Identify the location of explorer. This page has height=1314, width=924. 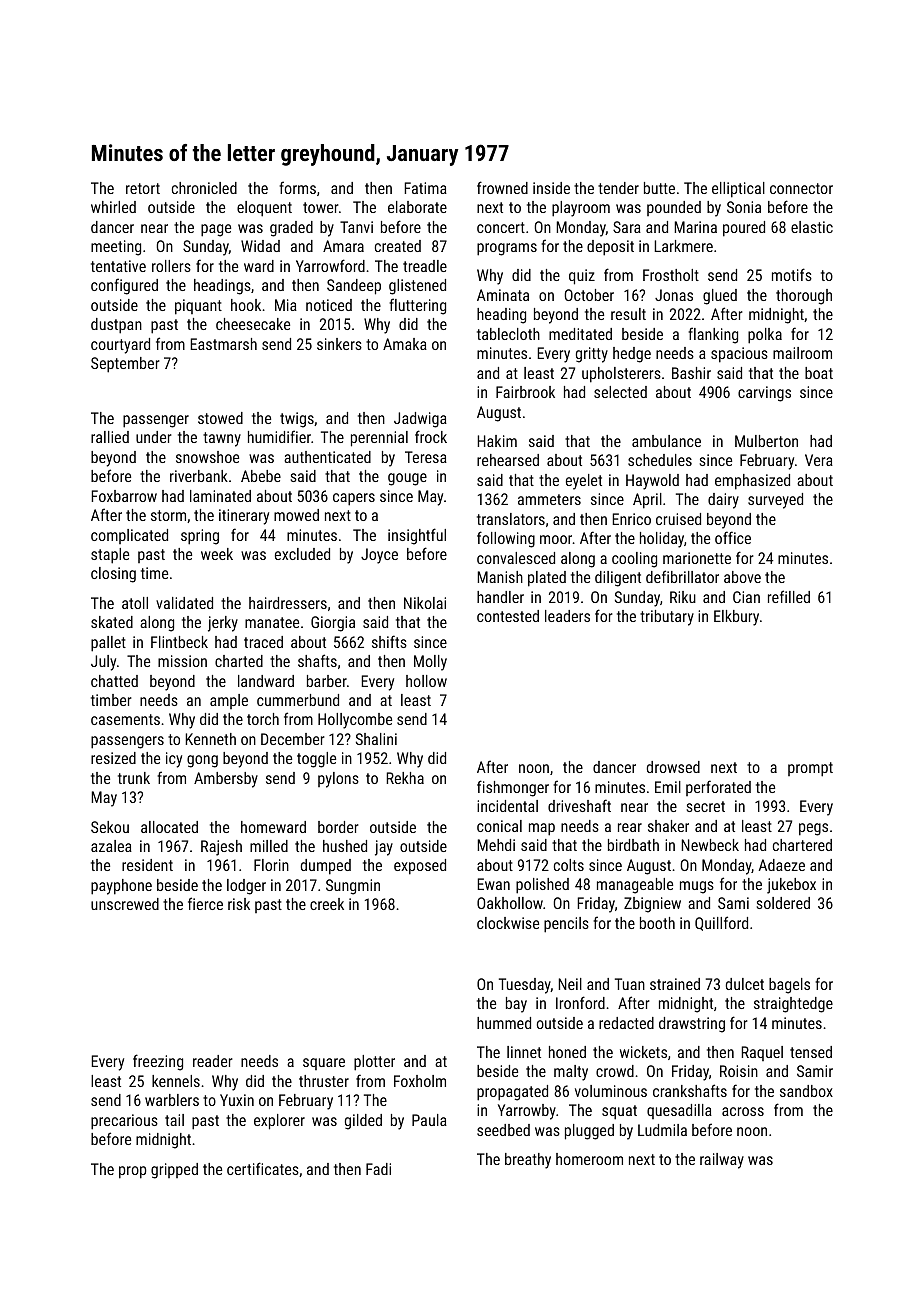
(279, 1122).
